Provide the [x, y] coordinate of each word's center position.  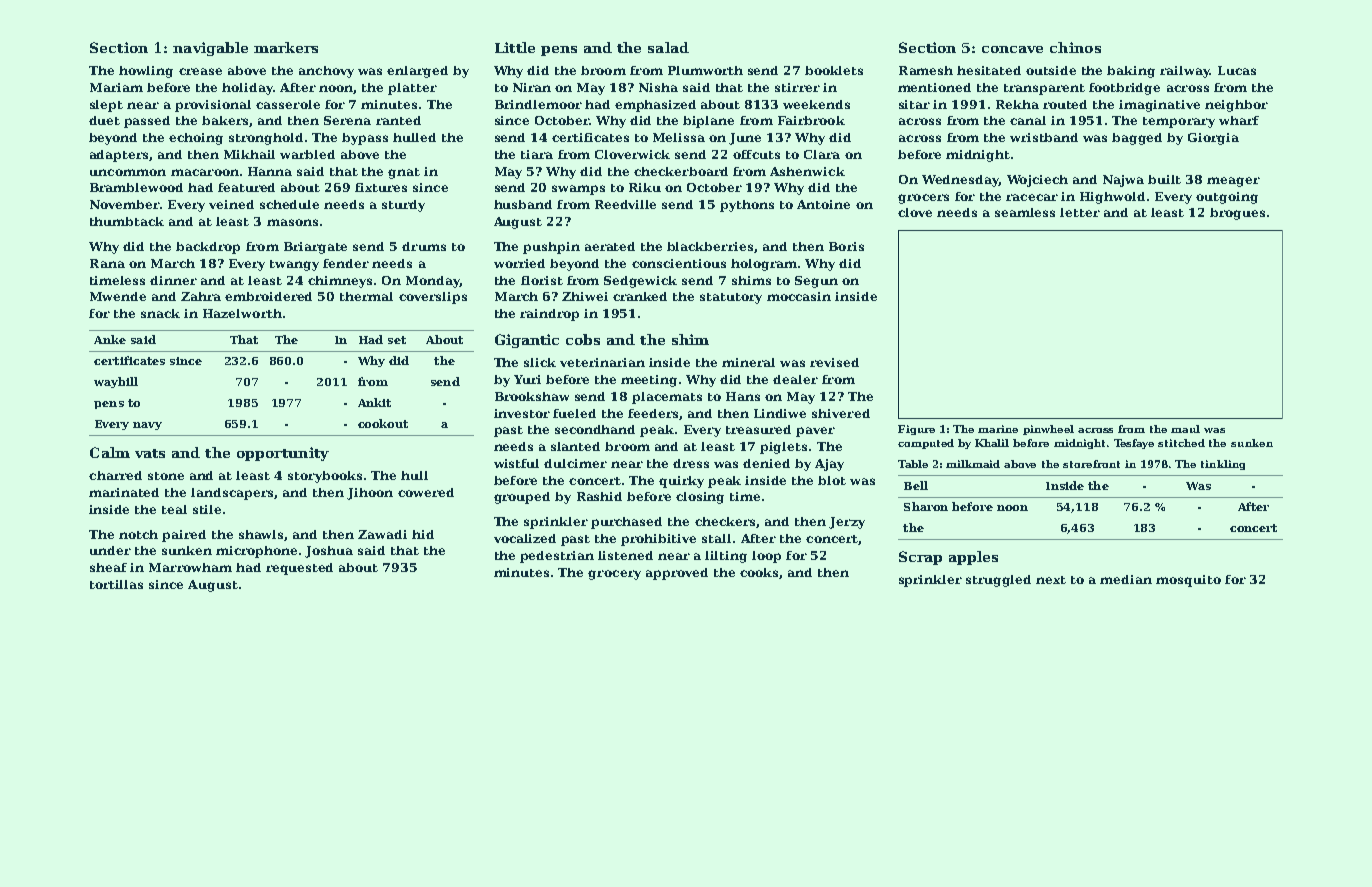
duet [104, 120]
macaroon [205, 172]
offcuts [756, 154]
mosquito [1188, 581]
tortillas [116, 584]
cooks [759, 572]
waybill [116, 382]
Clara [822, 154]
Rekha [1017, 104]
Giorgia [1213, 139]
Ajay [829, 465]
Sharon [926, 506]
